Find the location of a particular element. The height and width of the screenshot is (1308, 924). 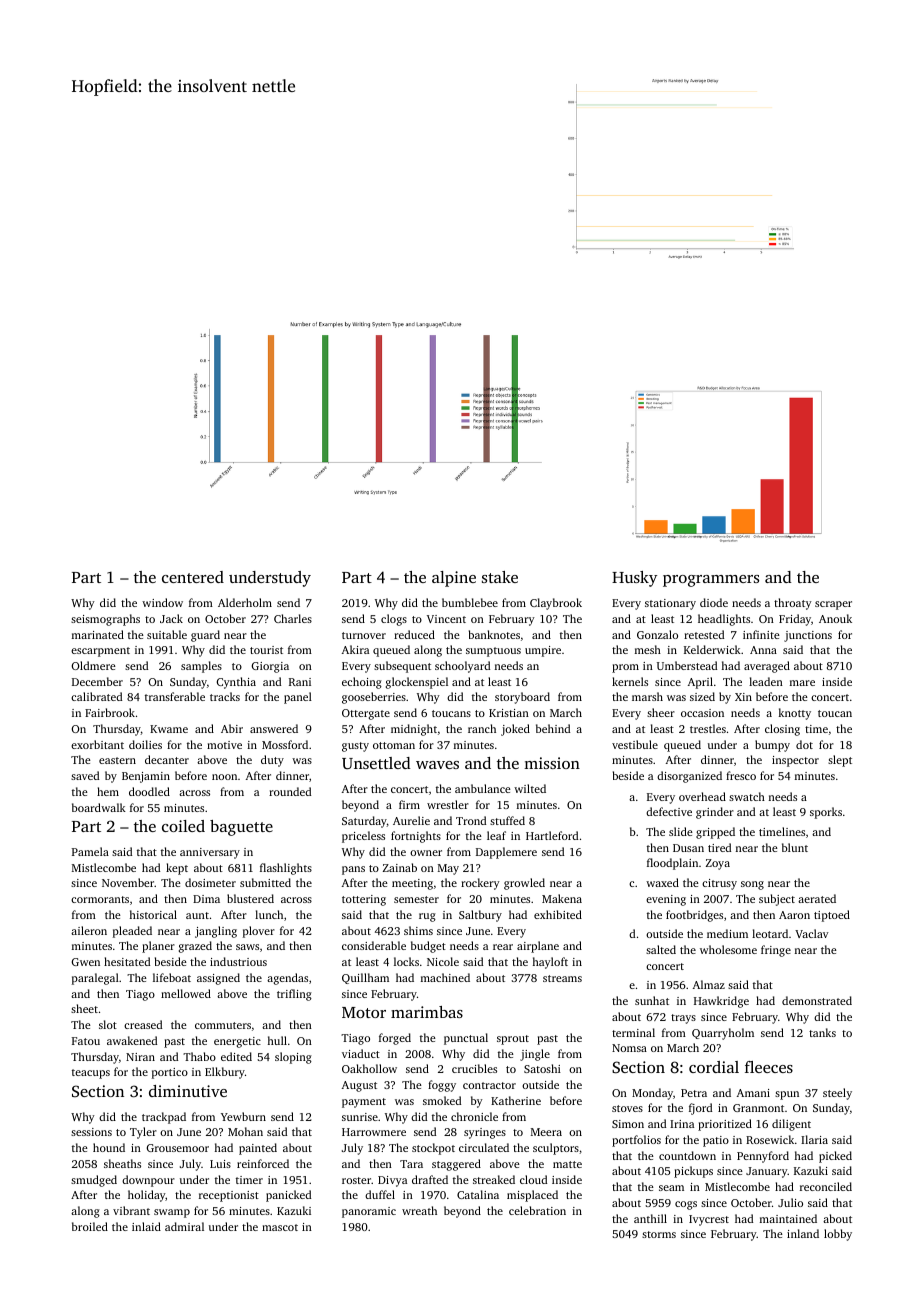

sunrise is located at coordinates (360, 1117).
